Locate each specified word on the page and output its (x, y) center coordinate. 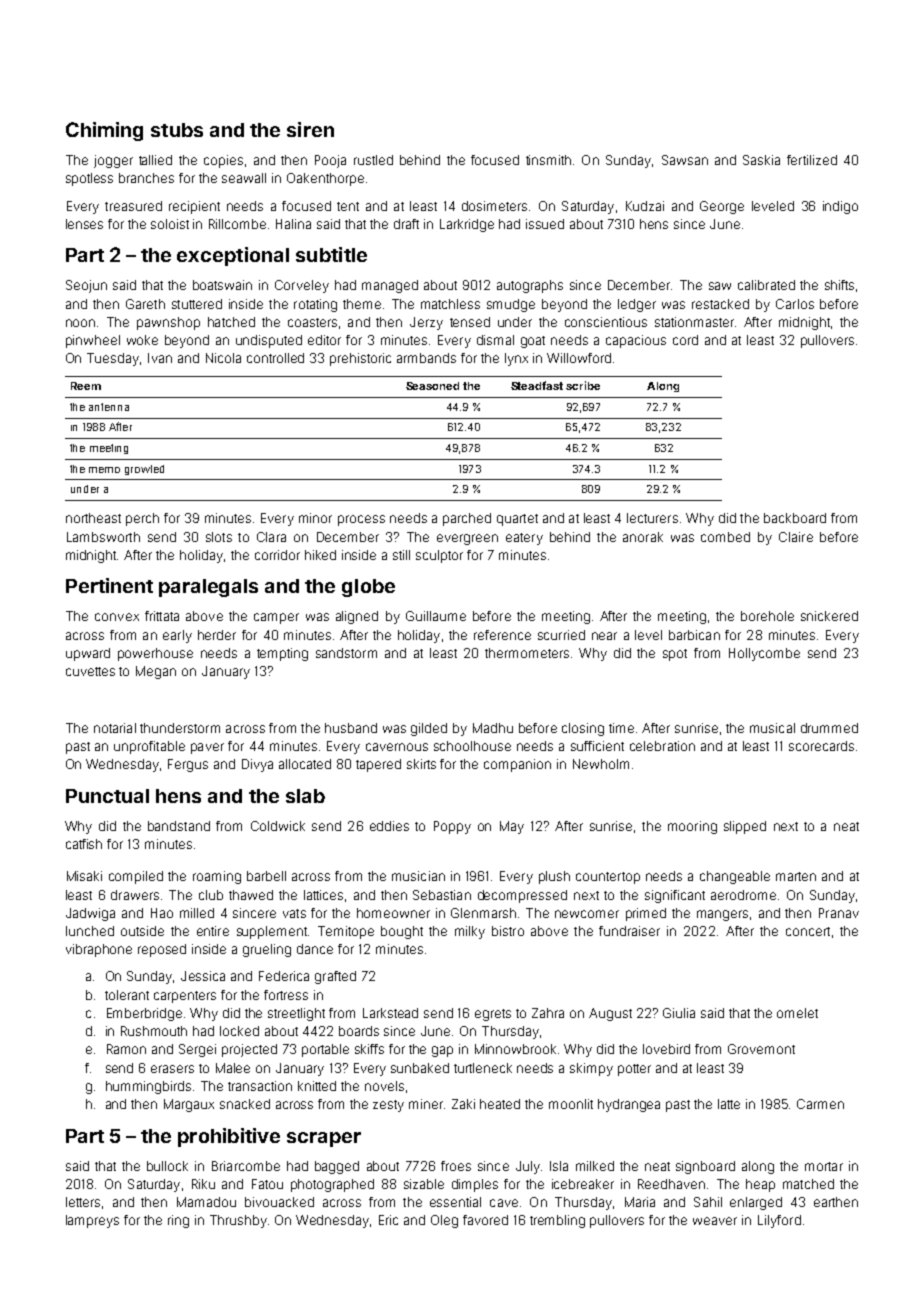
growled (144, 470)
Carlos (795, 304)
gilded (429, 729)
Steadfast (537, 385)
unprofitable (149, 747)
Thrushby (238, 1221)
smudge (511, 305)
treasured (133, 206)
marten (796, 876)
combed (725, 537)
